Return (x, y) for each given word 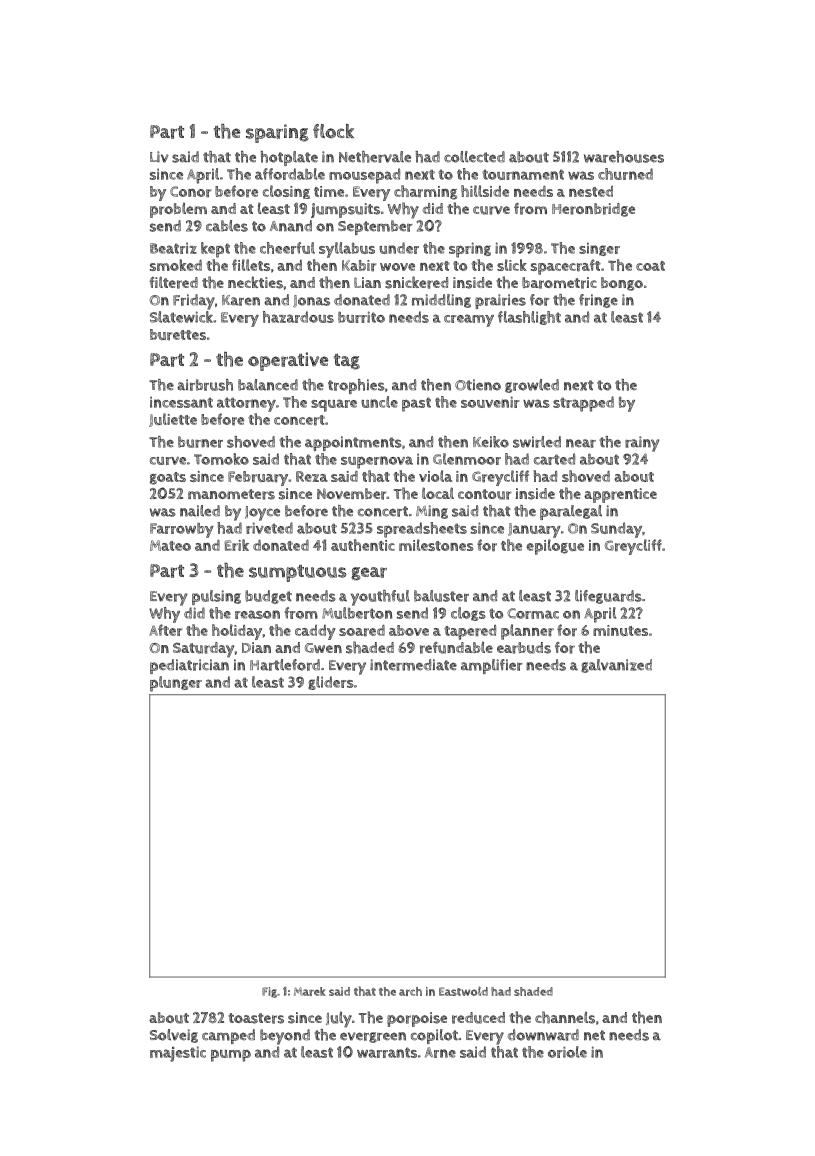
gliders (331, 683)
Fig (269, 992)
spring (470, 250)
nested (591, 191)
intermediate (413, 665)
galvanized (616, 666)
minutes (620, 630)
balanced (268, 385)
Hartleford (285, 665)
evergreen (373, 1037)
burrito (361, 317)
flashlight (529, 318)
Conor (190, 192)
